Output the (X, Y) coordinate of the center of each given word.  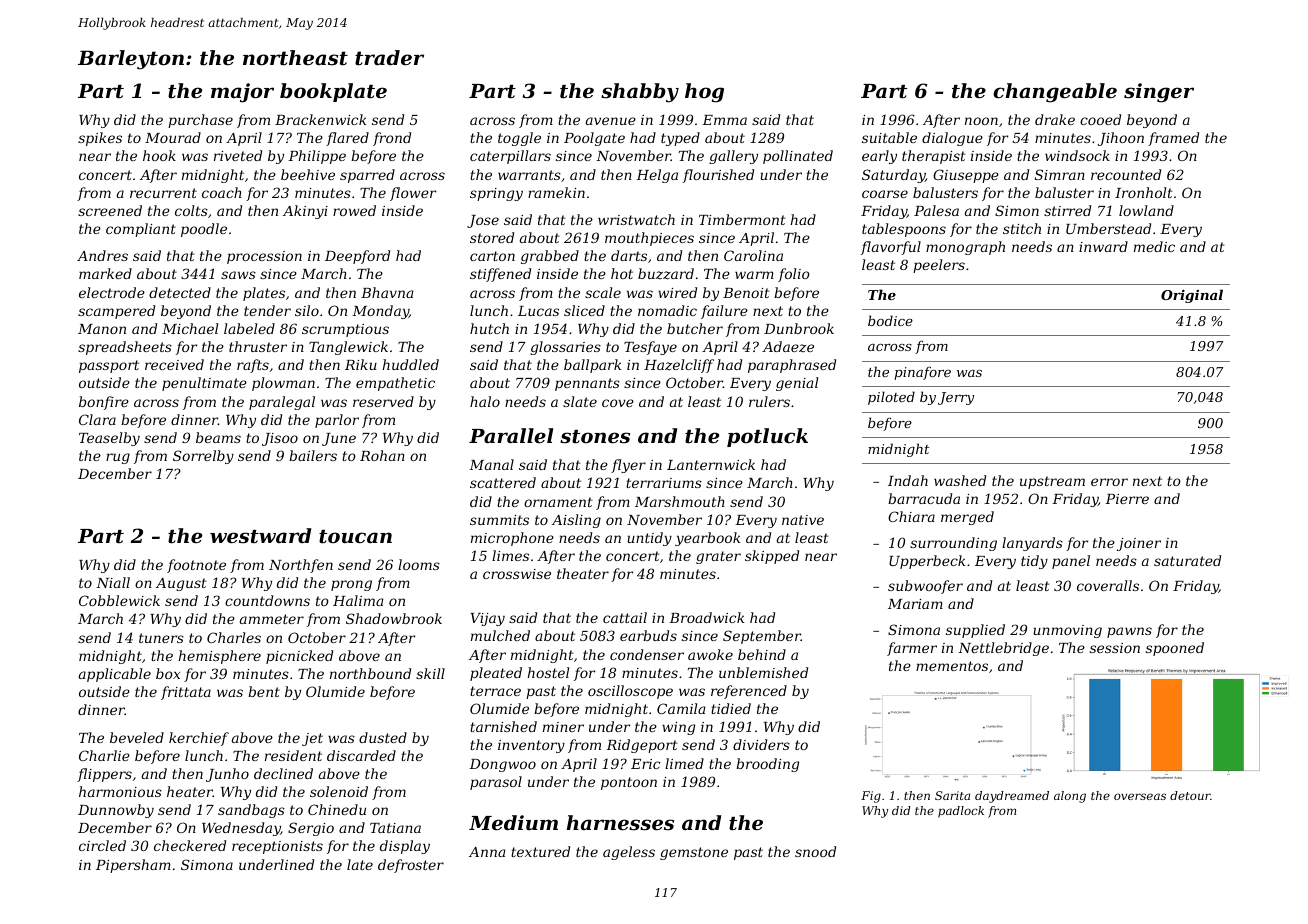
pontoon (629, 783)
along (1070, 797)
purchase (200, 121)
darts (629, 255)
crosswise (517, 574)
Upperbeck (927, 562)
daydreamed (1012, 797)
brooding (767, 765)
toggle (519, 139)
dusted (383, 737)
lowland (1146, 210)
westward (261, 535)
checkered (190, 845)
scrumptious (345, 330)
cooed (1100, 119)
